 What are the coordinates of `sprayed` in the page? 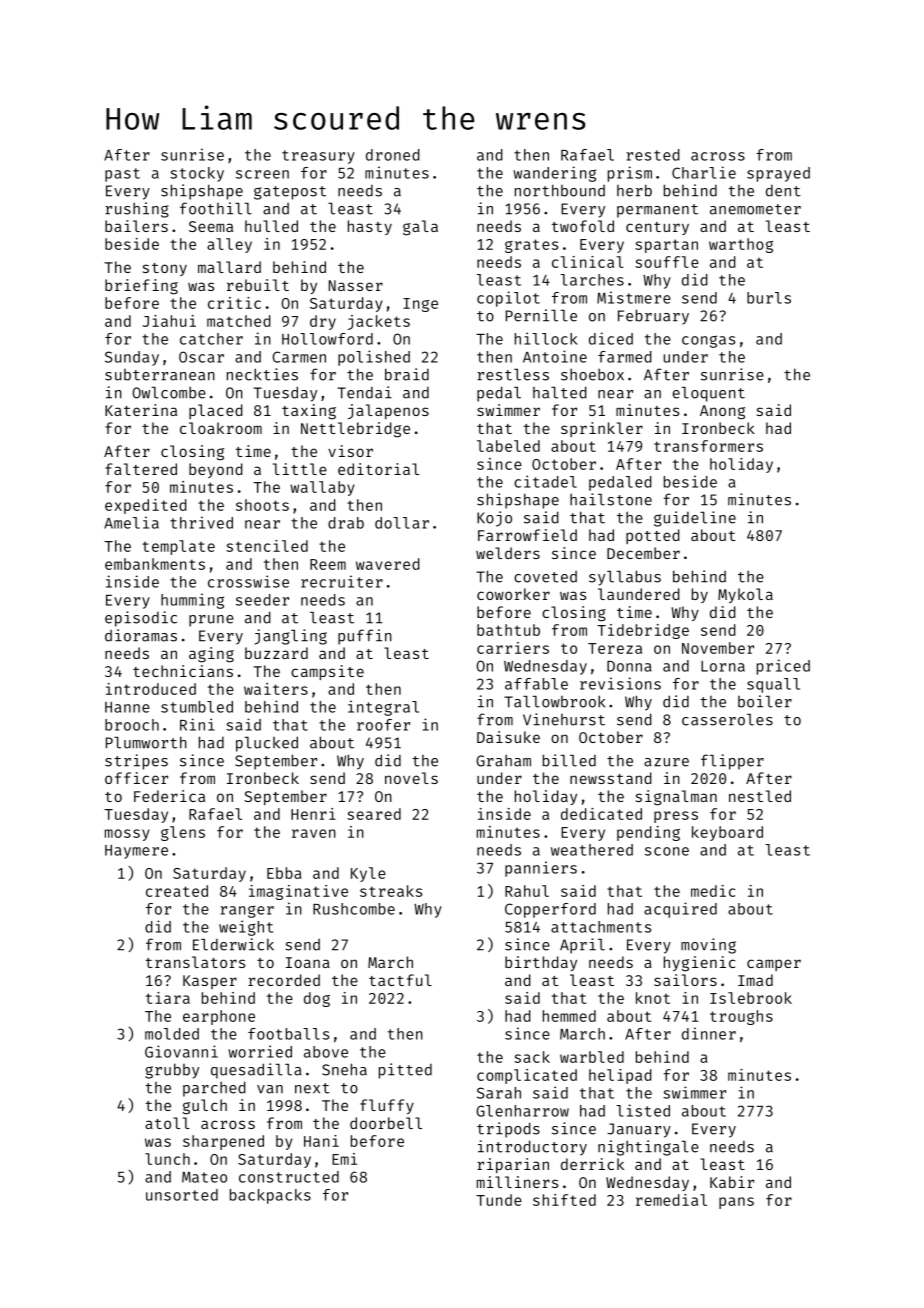 It's located at (778, 174).
